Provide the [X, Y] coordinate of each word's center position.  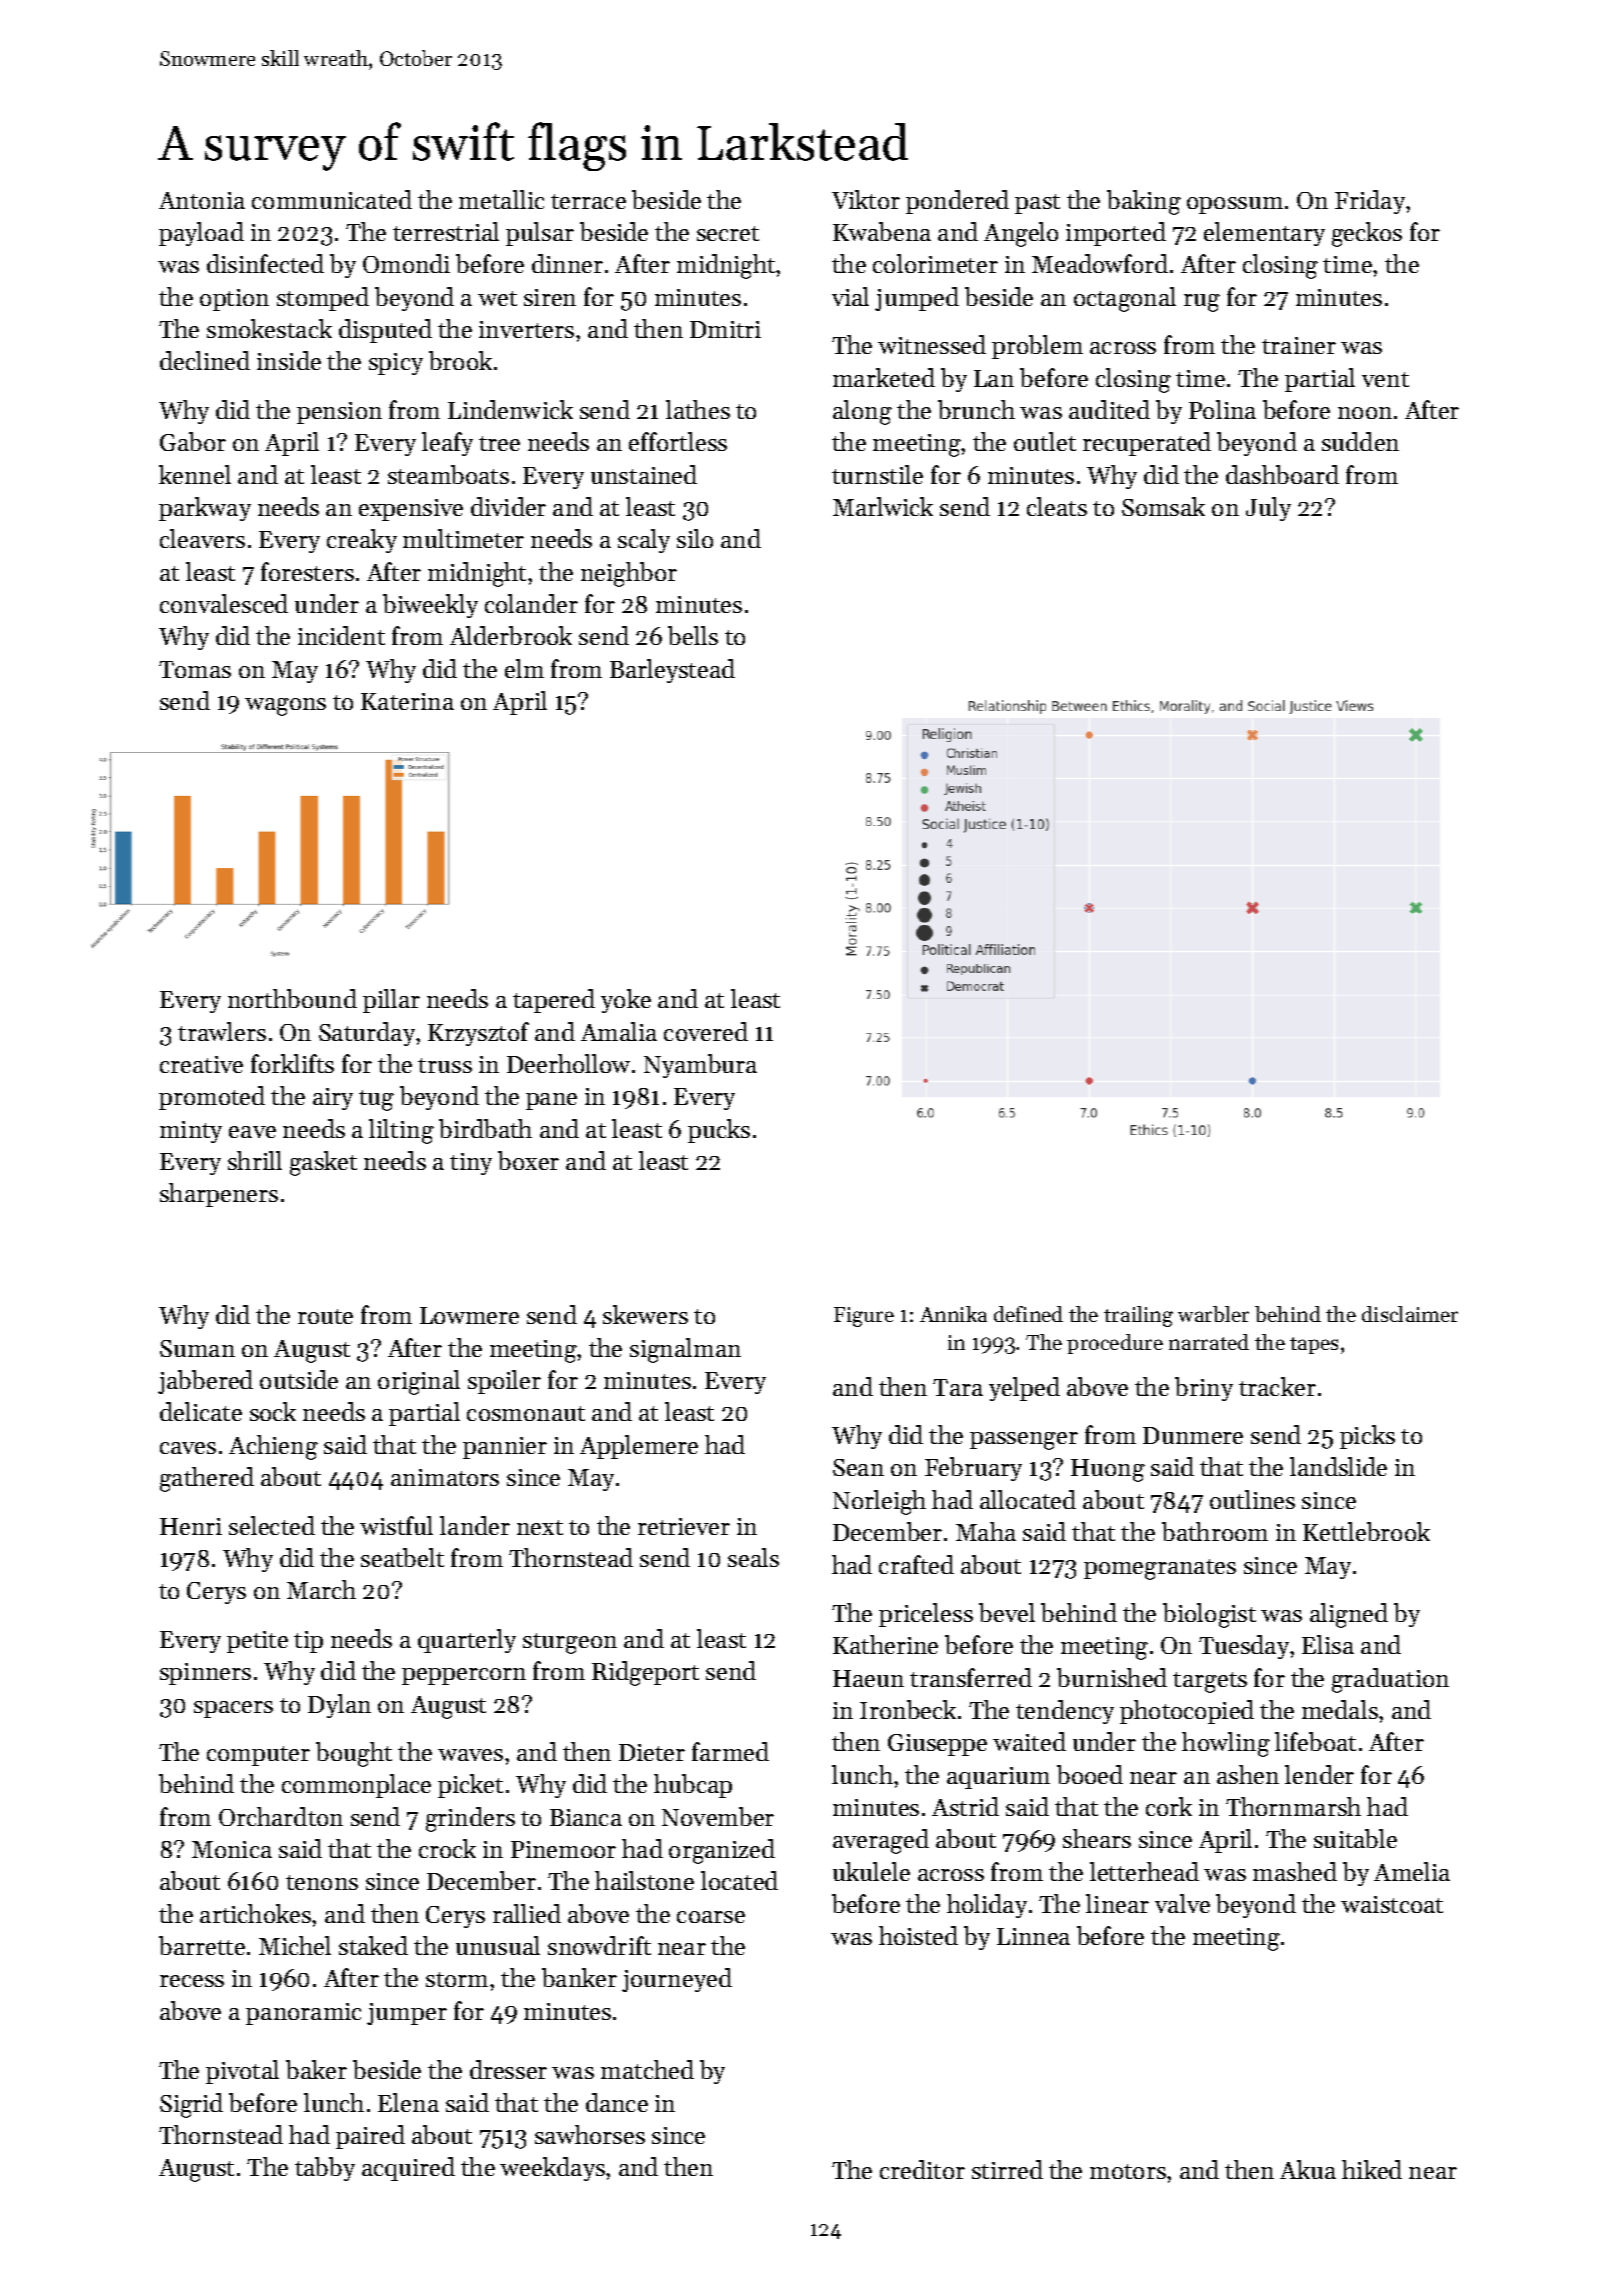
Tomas [195, 669]
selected [272, 1525]
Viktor [866, 199]
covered [706, 1031]
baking [1144, 202]
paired [370, 2137]
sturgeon [570, 1643]
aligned [1349, 1615]
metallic [501, 199]
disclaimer [1410, 1314]
